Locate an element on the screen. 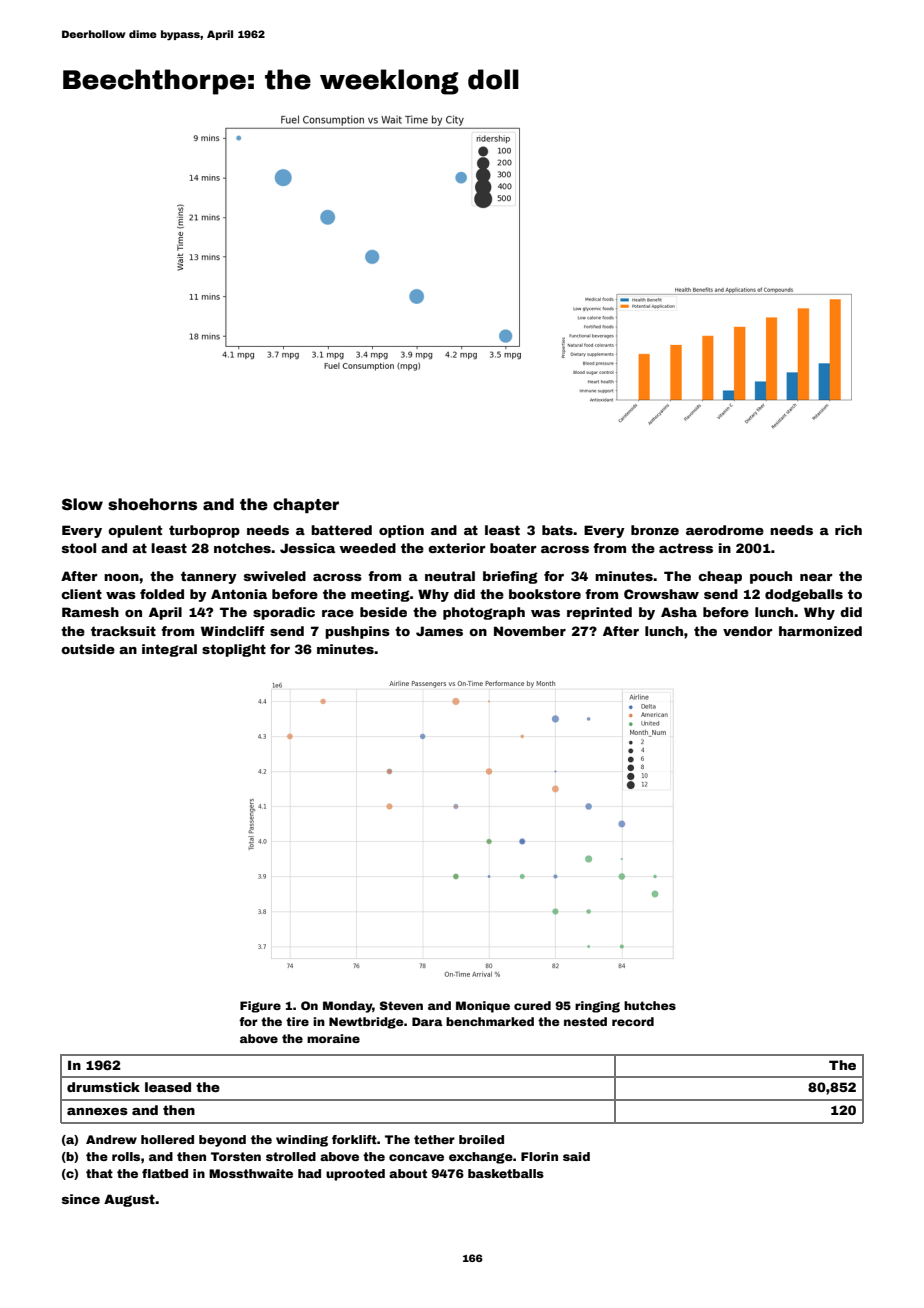  winding is located at coordinates (302, 1141).
